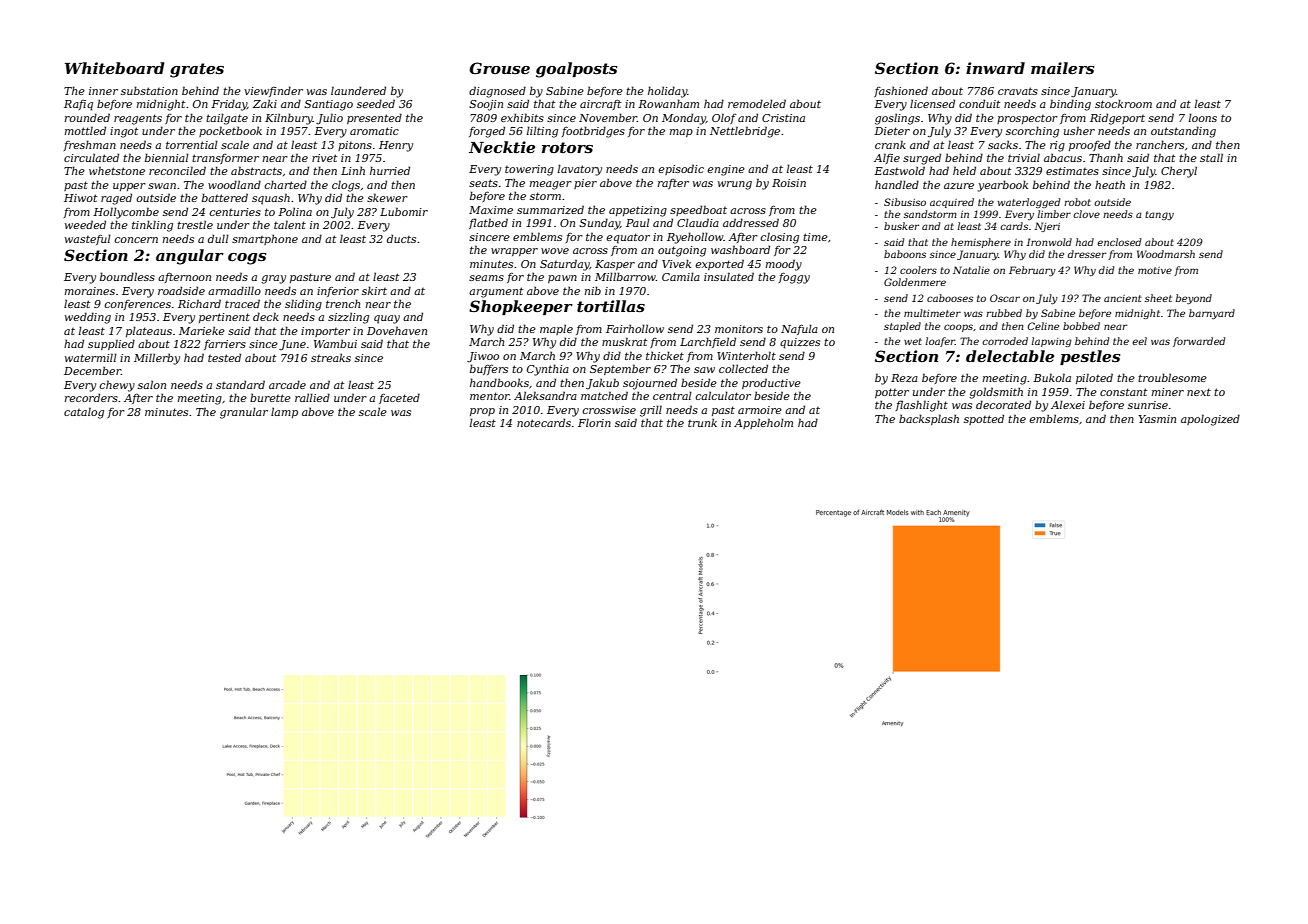 This screenshot has width=1308, height=924. What do you see at coordinates (1062, 68) in the screenshot?
I see `mailers` at bounding box center [1062, 68].
